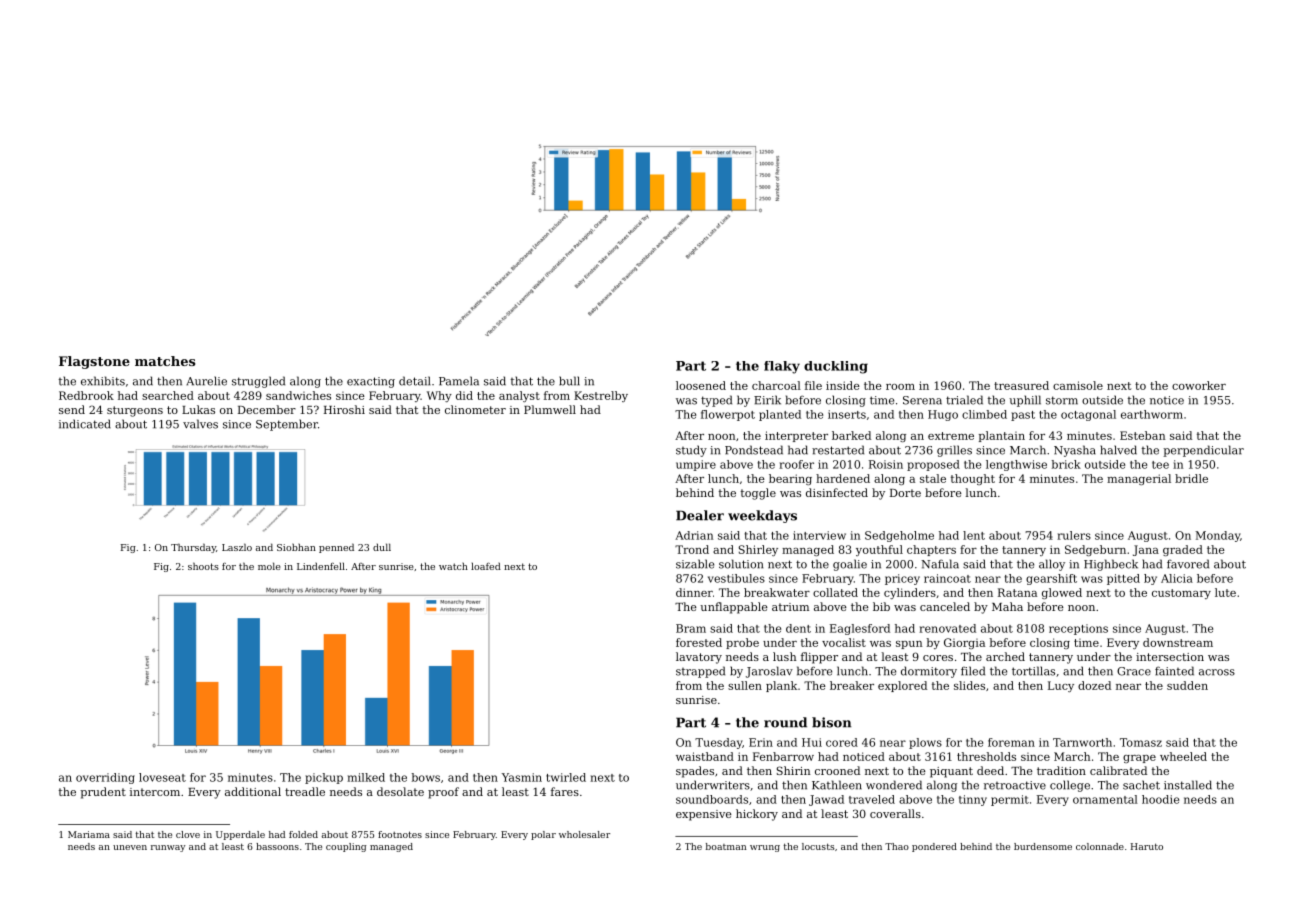 This image has width=1308, height=924. Describe the element at coordinates (782, 367) in the image. I see `flaky` at that location.
